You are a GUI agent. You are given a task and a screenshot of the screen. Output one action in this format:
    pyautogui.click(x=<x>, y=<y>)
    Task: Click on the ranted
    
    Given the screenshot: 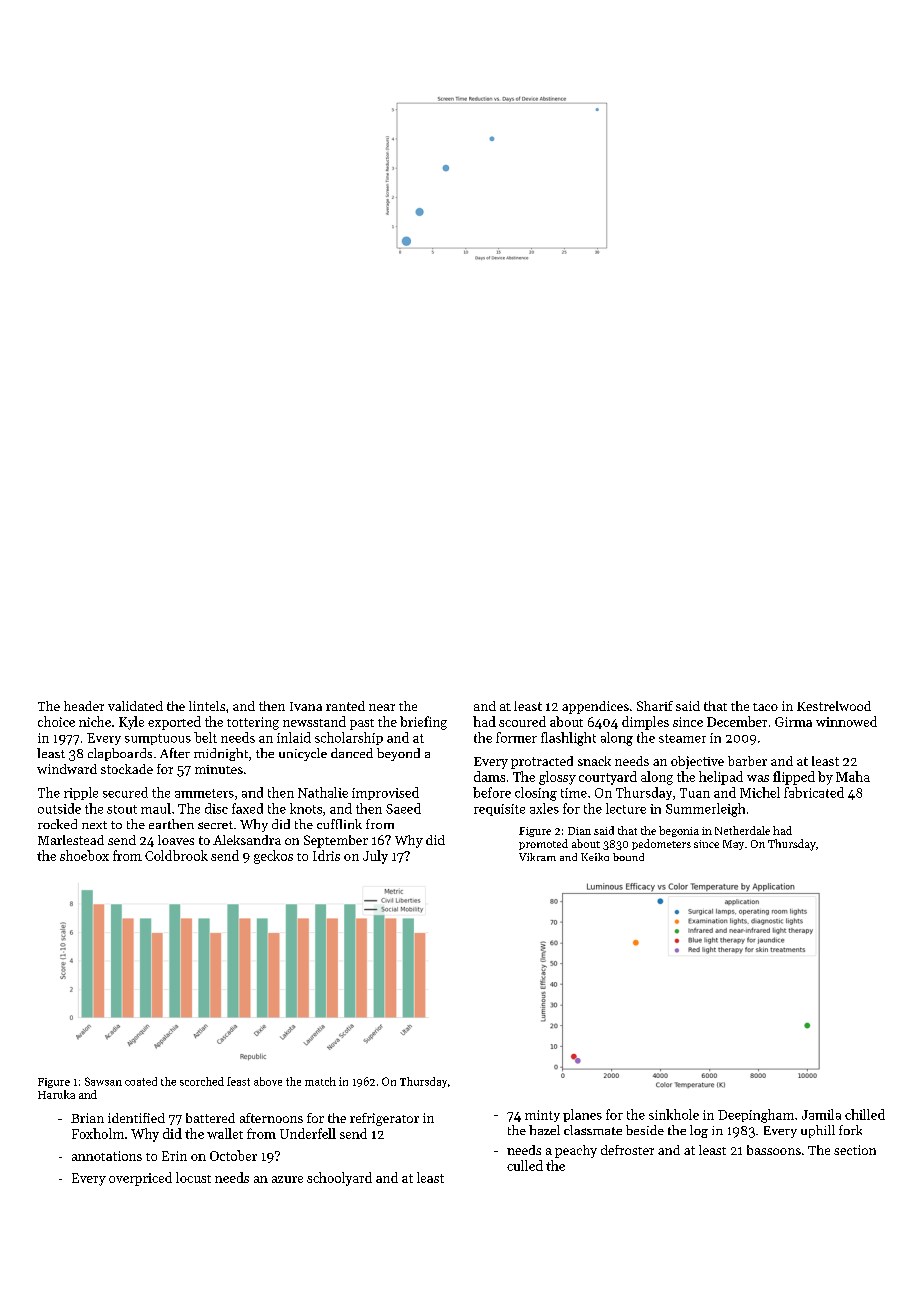 What is the action you would take?
    pyautogui.click(x=345, y=706)
